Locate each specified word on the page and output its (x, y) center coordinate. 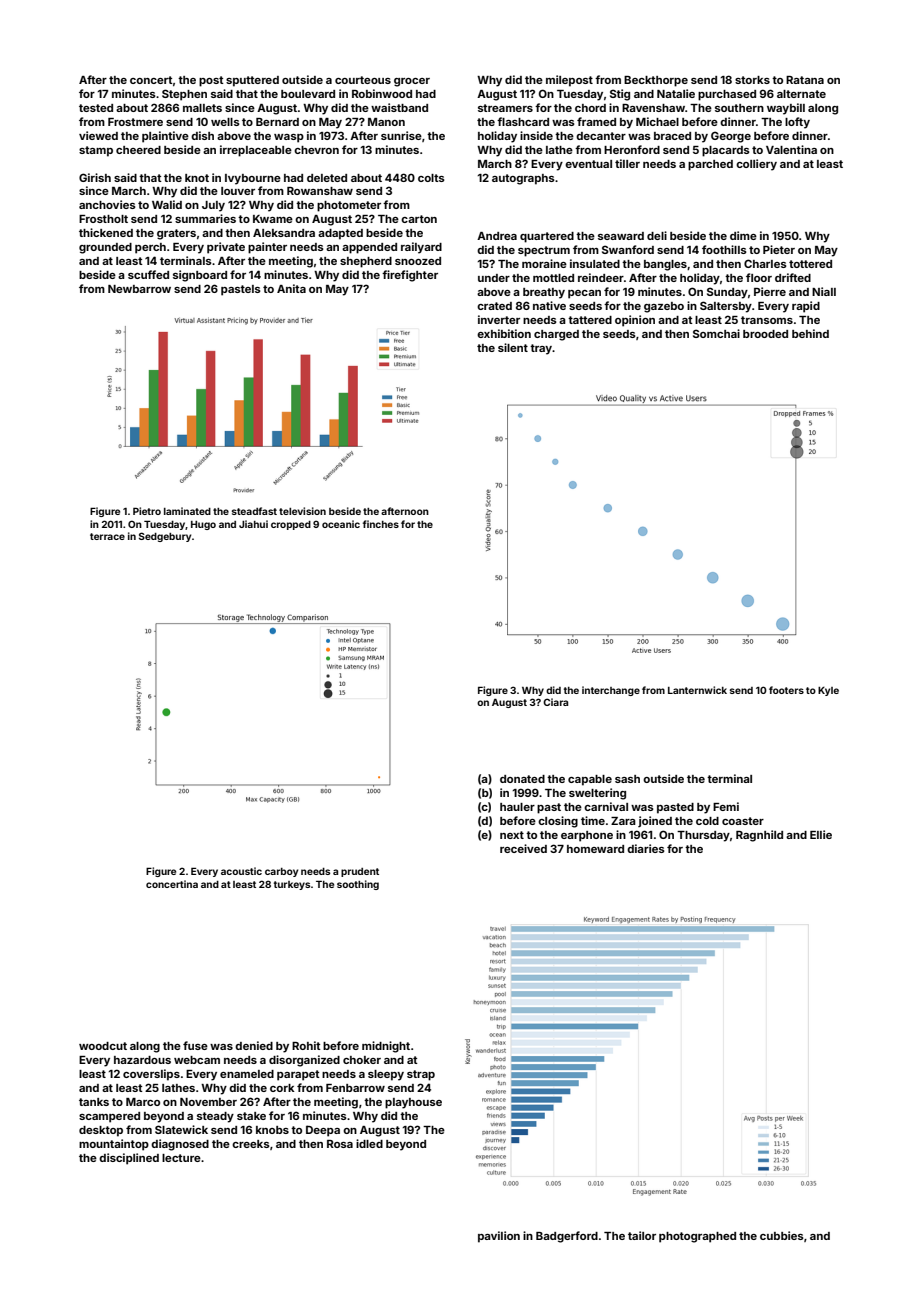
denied (254, 1045)
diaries (646, 848)
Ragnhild (759, 836)
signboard (200, 276)
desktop (101, 1131)
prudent (360, 872)
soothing (358, 885)
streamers (505, 108)
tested (96, 108)
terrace (107, 536)
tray (541, 349)
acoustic (241, 871)
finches (381, 524)
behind (810, 333)
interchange (611, 691)
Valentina (791, 149)
